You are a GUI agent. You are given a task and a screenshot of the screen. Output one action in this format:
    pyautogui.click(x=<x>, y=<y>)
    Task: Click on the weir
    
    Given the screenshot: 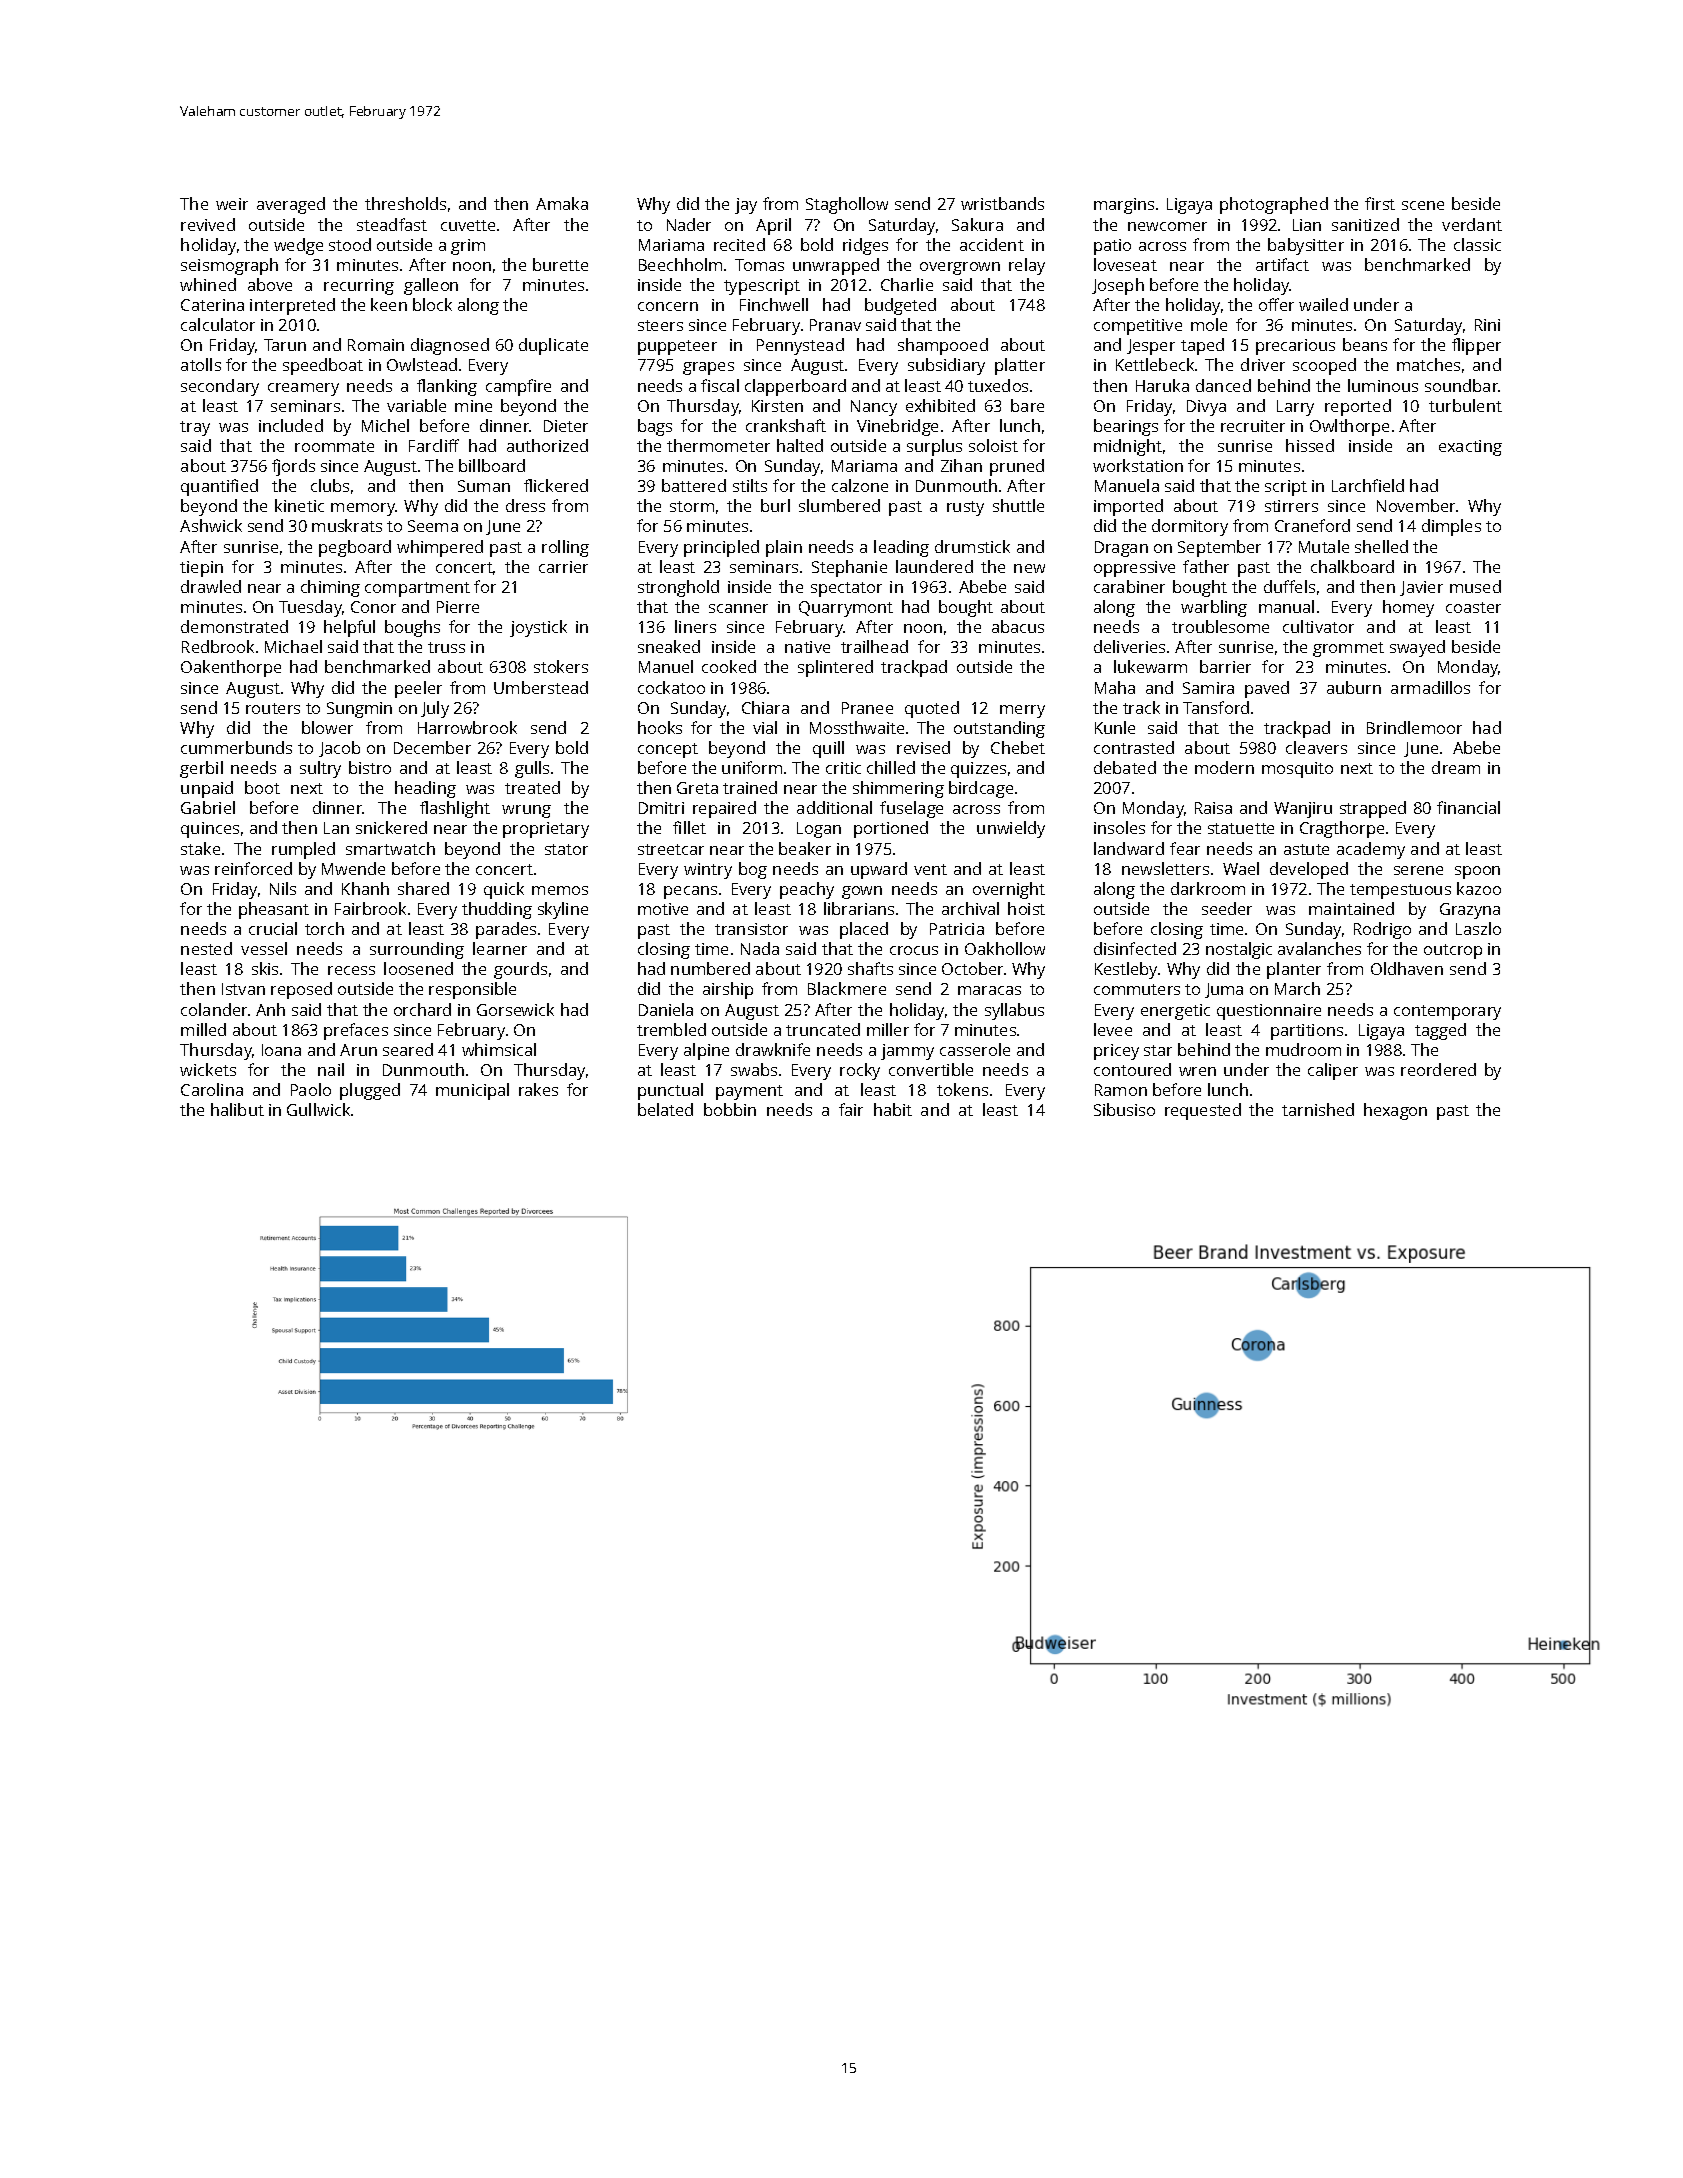 What is the action you would take?
    pyautogui.click(x=232, y=204)
